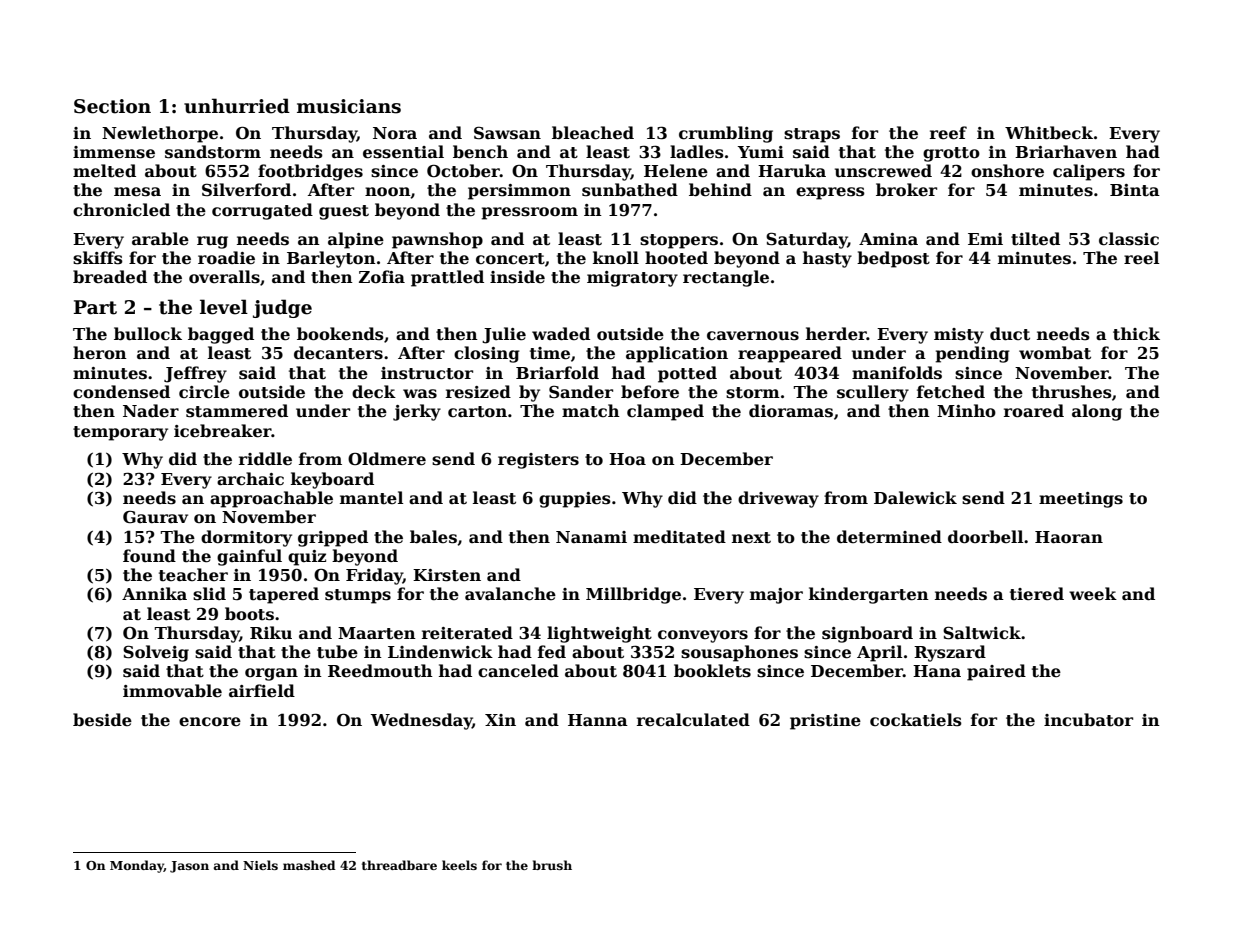 The width and height of the page is (1233, 952). What do you see at coordinates (403, 152) in the page?
I see `essential` at bounding box center [403, 152].
